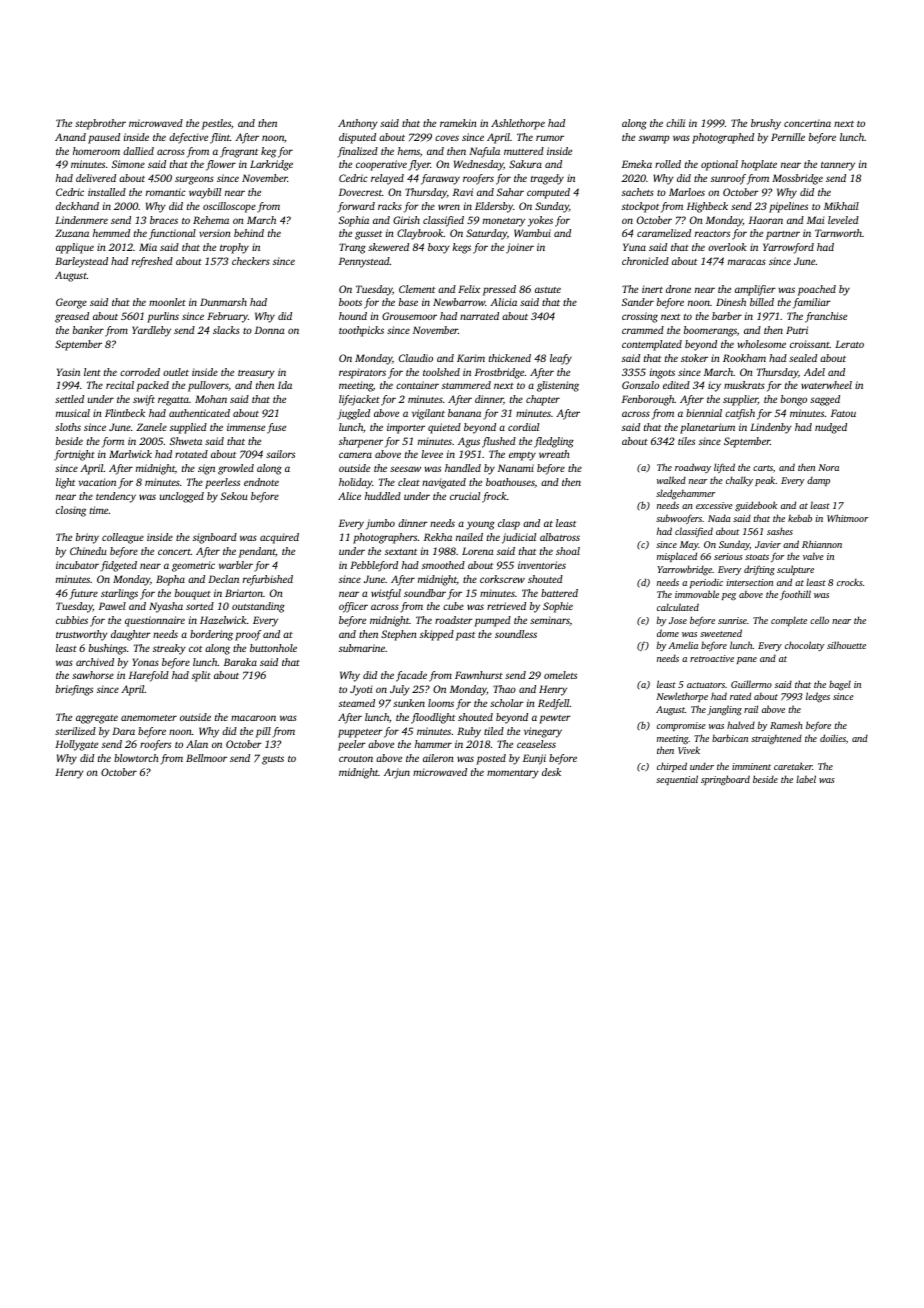  Describe the element at coordinates (361, 442) in the image. I see `sharpener` at that location.
